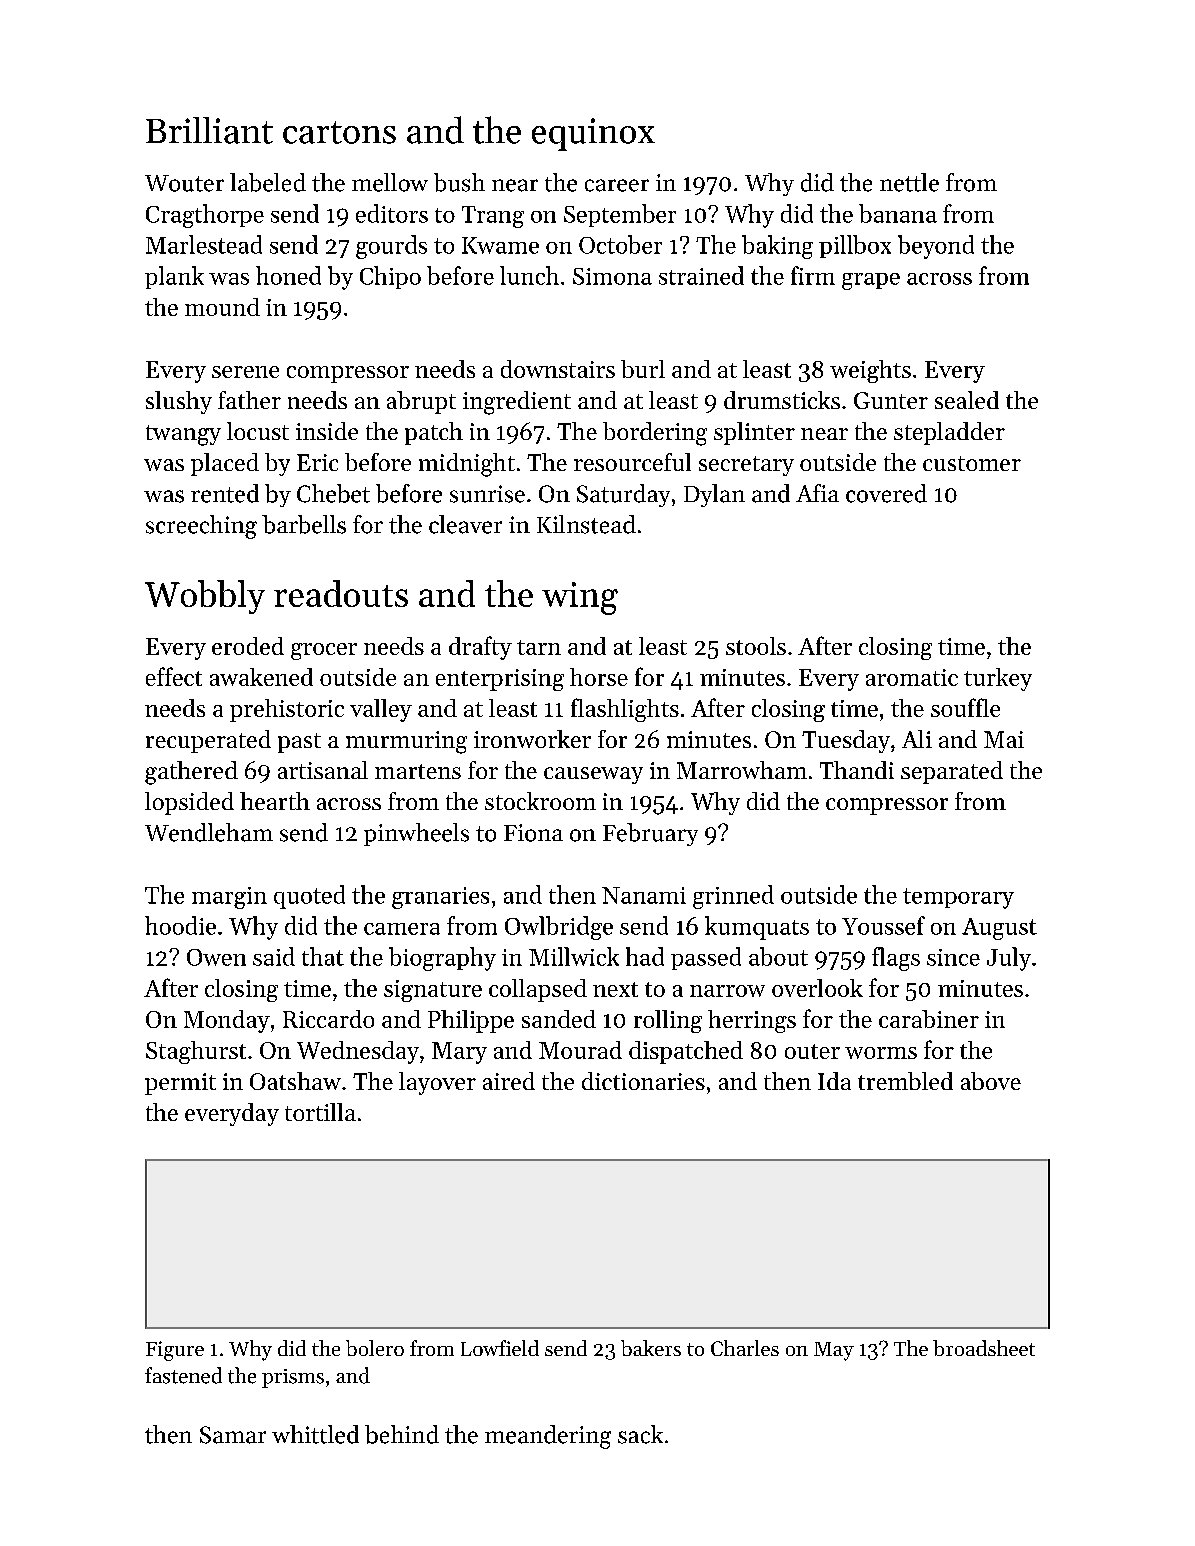  Describe the element at coordinates (593, 134) in the screenshot. I see `equinox` at that location.
